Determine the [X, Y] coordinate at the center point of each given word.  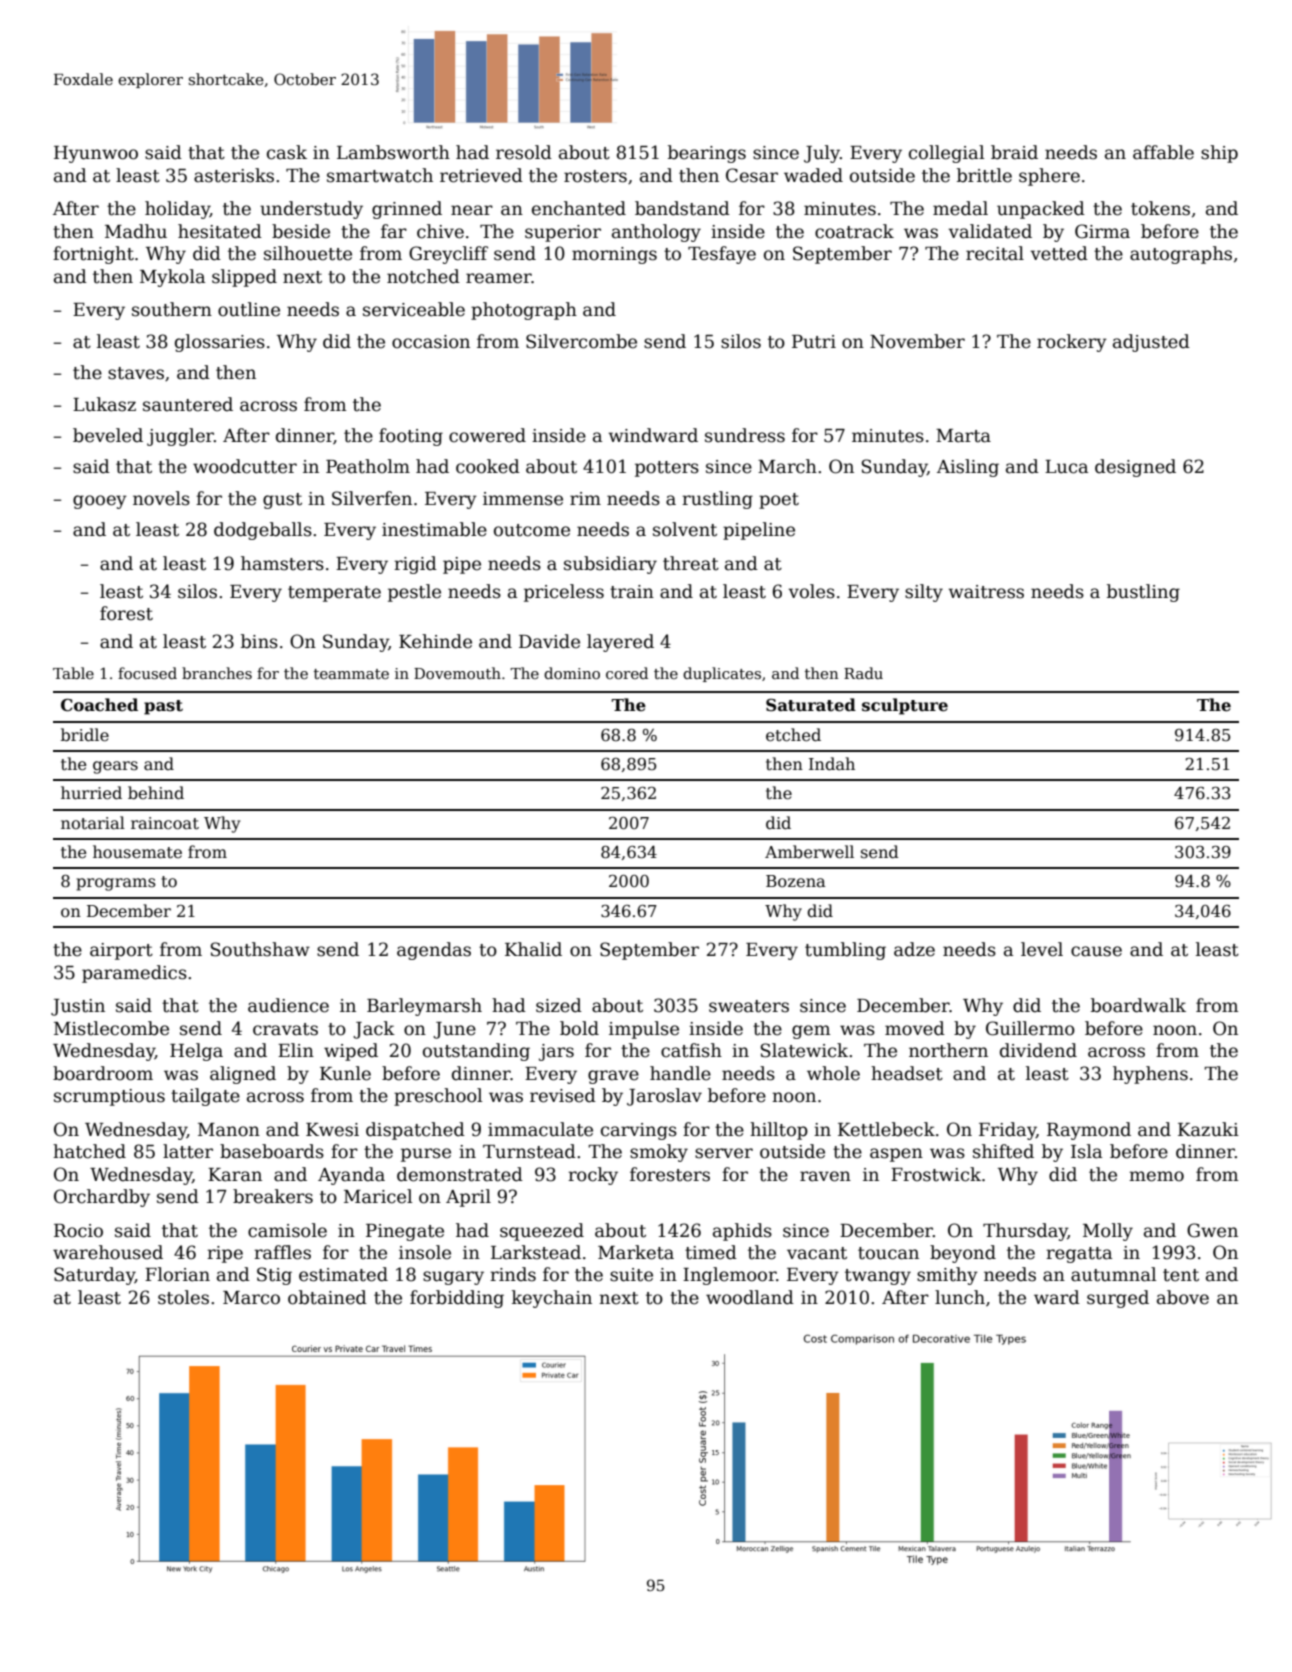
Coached [99, 705]
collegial [946, 154]
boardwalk [1138, 1005]
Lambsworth [393, 152]
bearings [707, 154]
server [724, 1153]
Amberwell [809, 852]
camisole [287, 1230]
